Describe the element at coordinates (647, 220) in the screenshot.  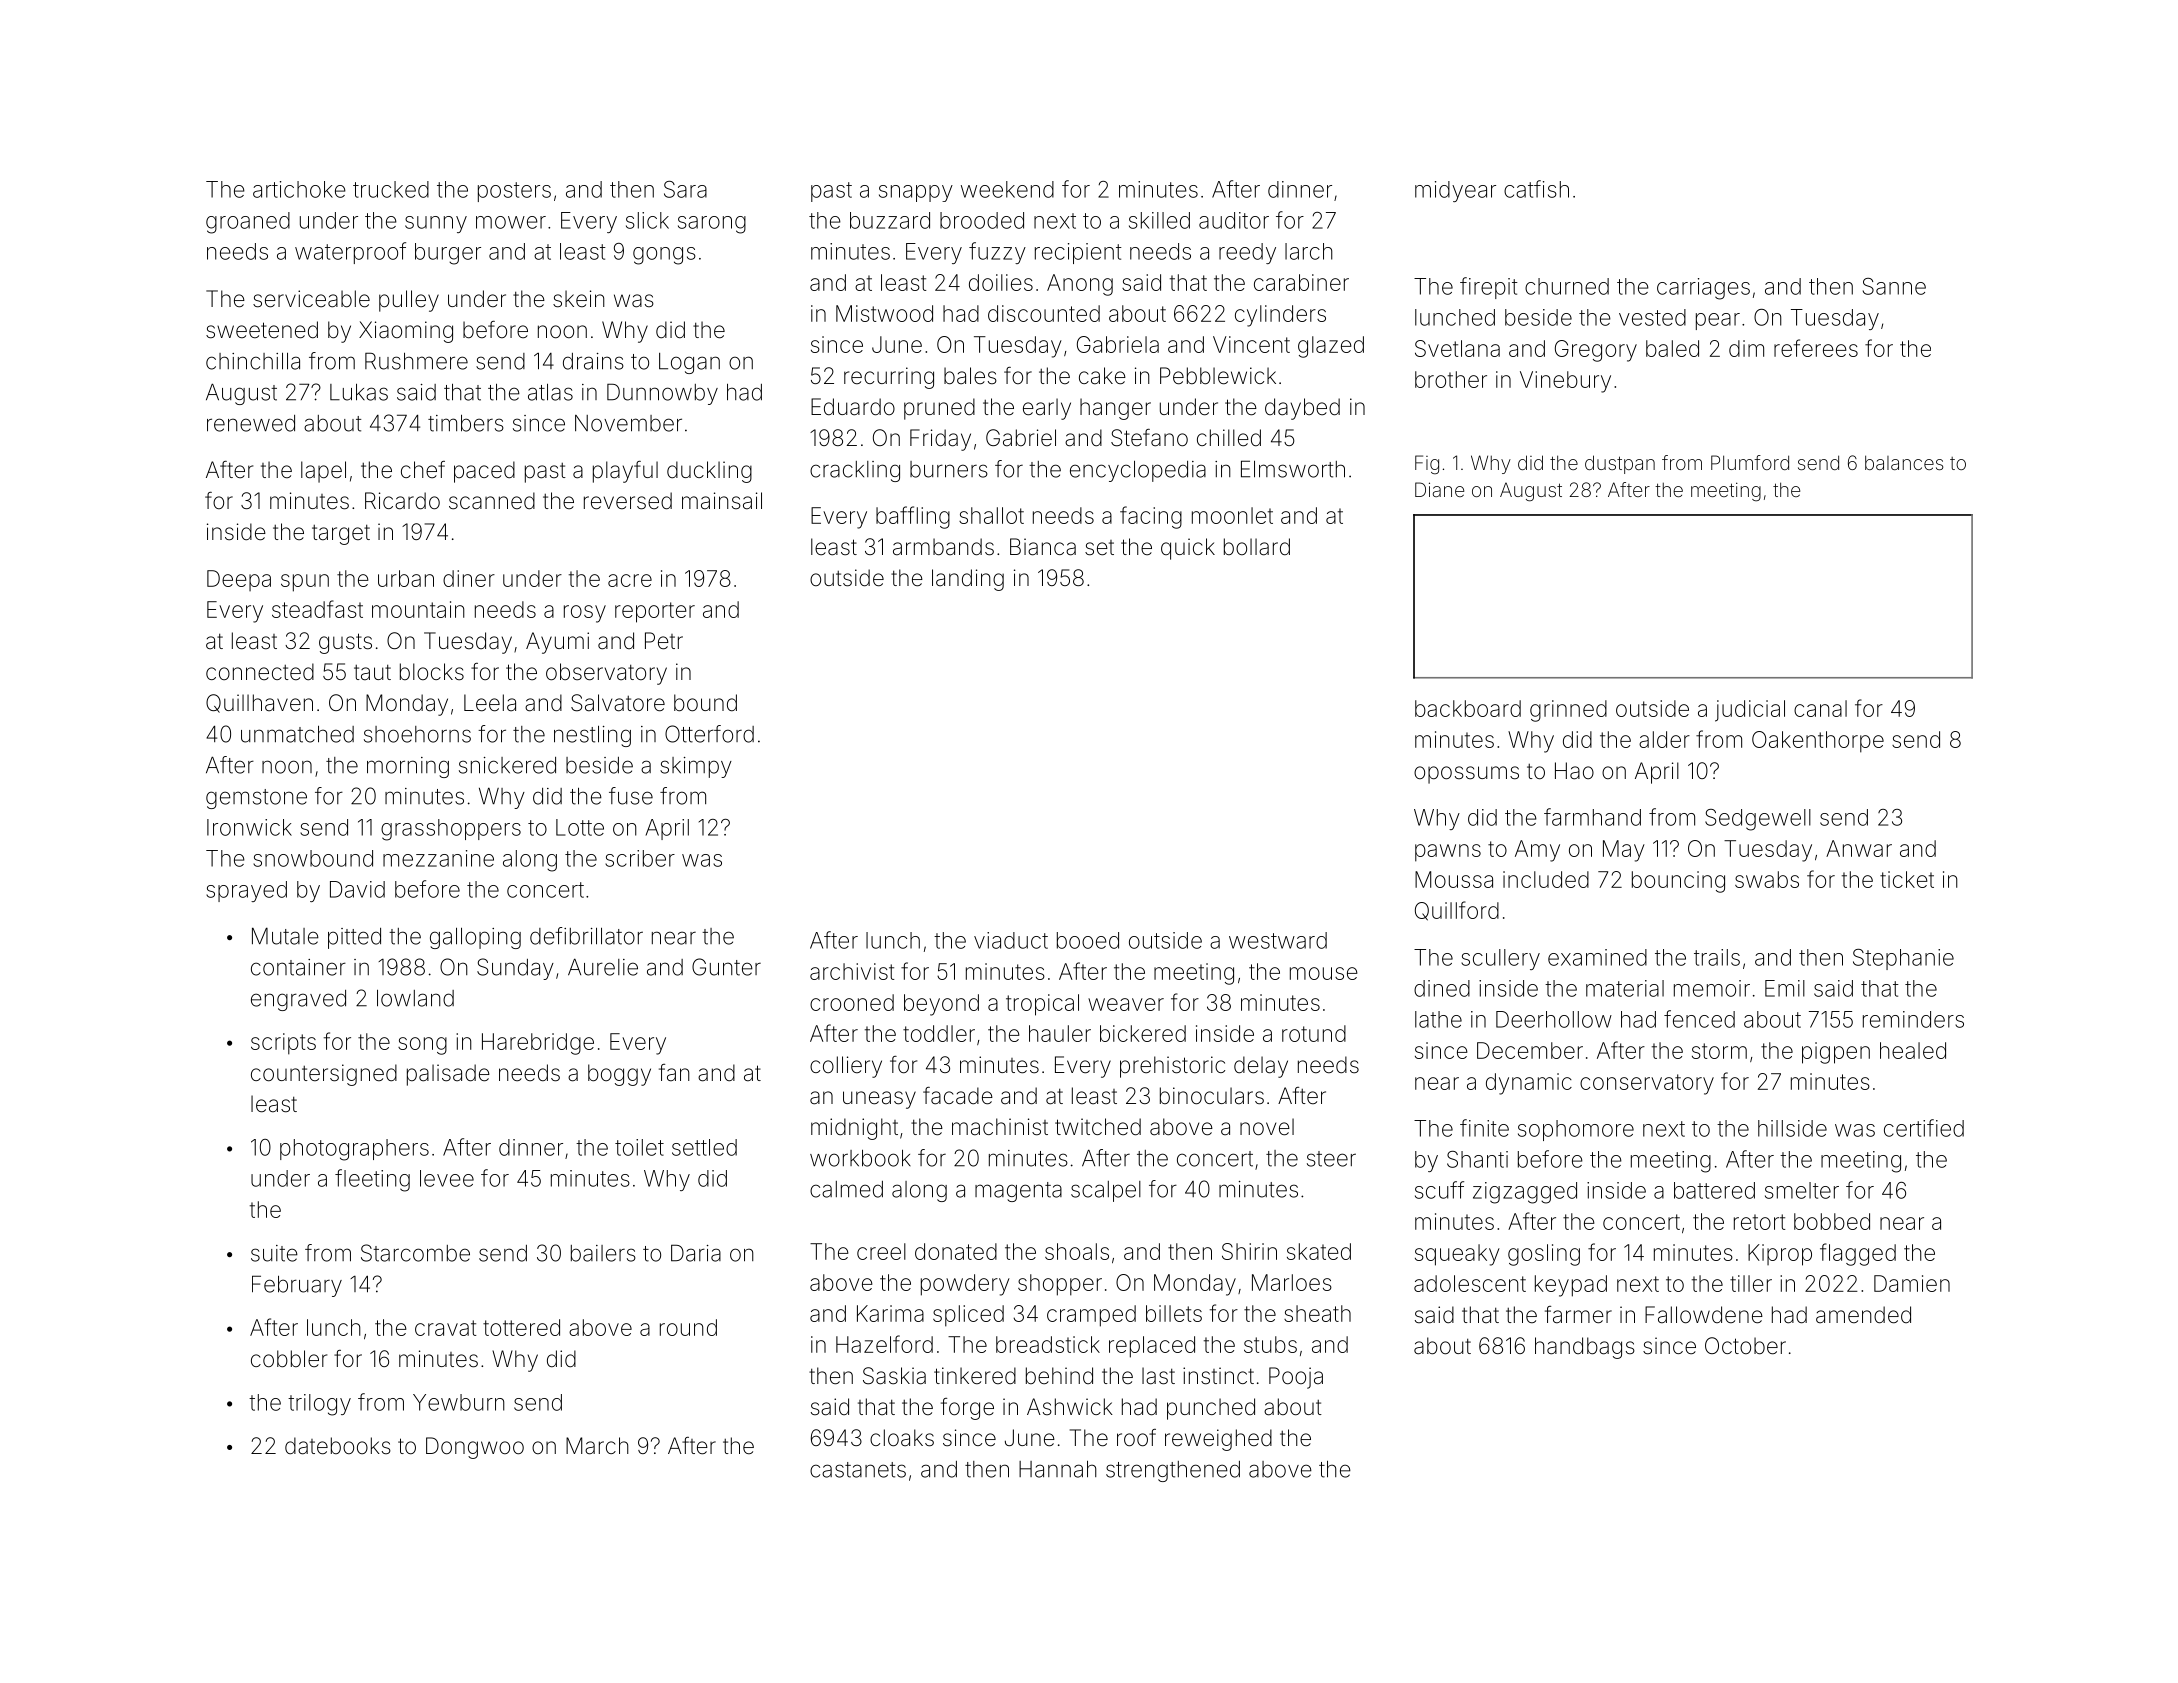
I see `slick` at that location.
